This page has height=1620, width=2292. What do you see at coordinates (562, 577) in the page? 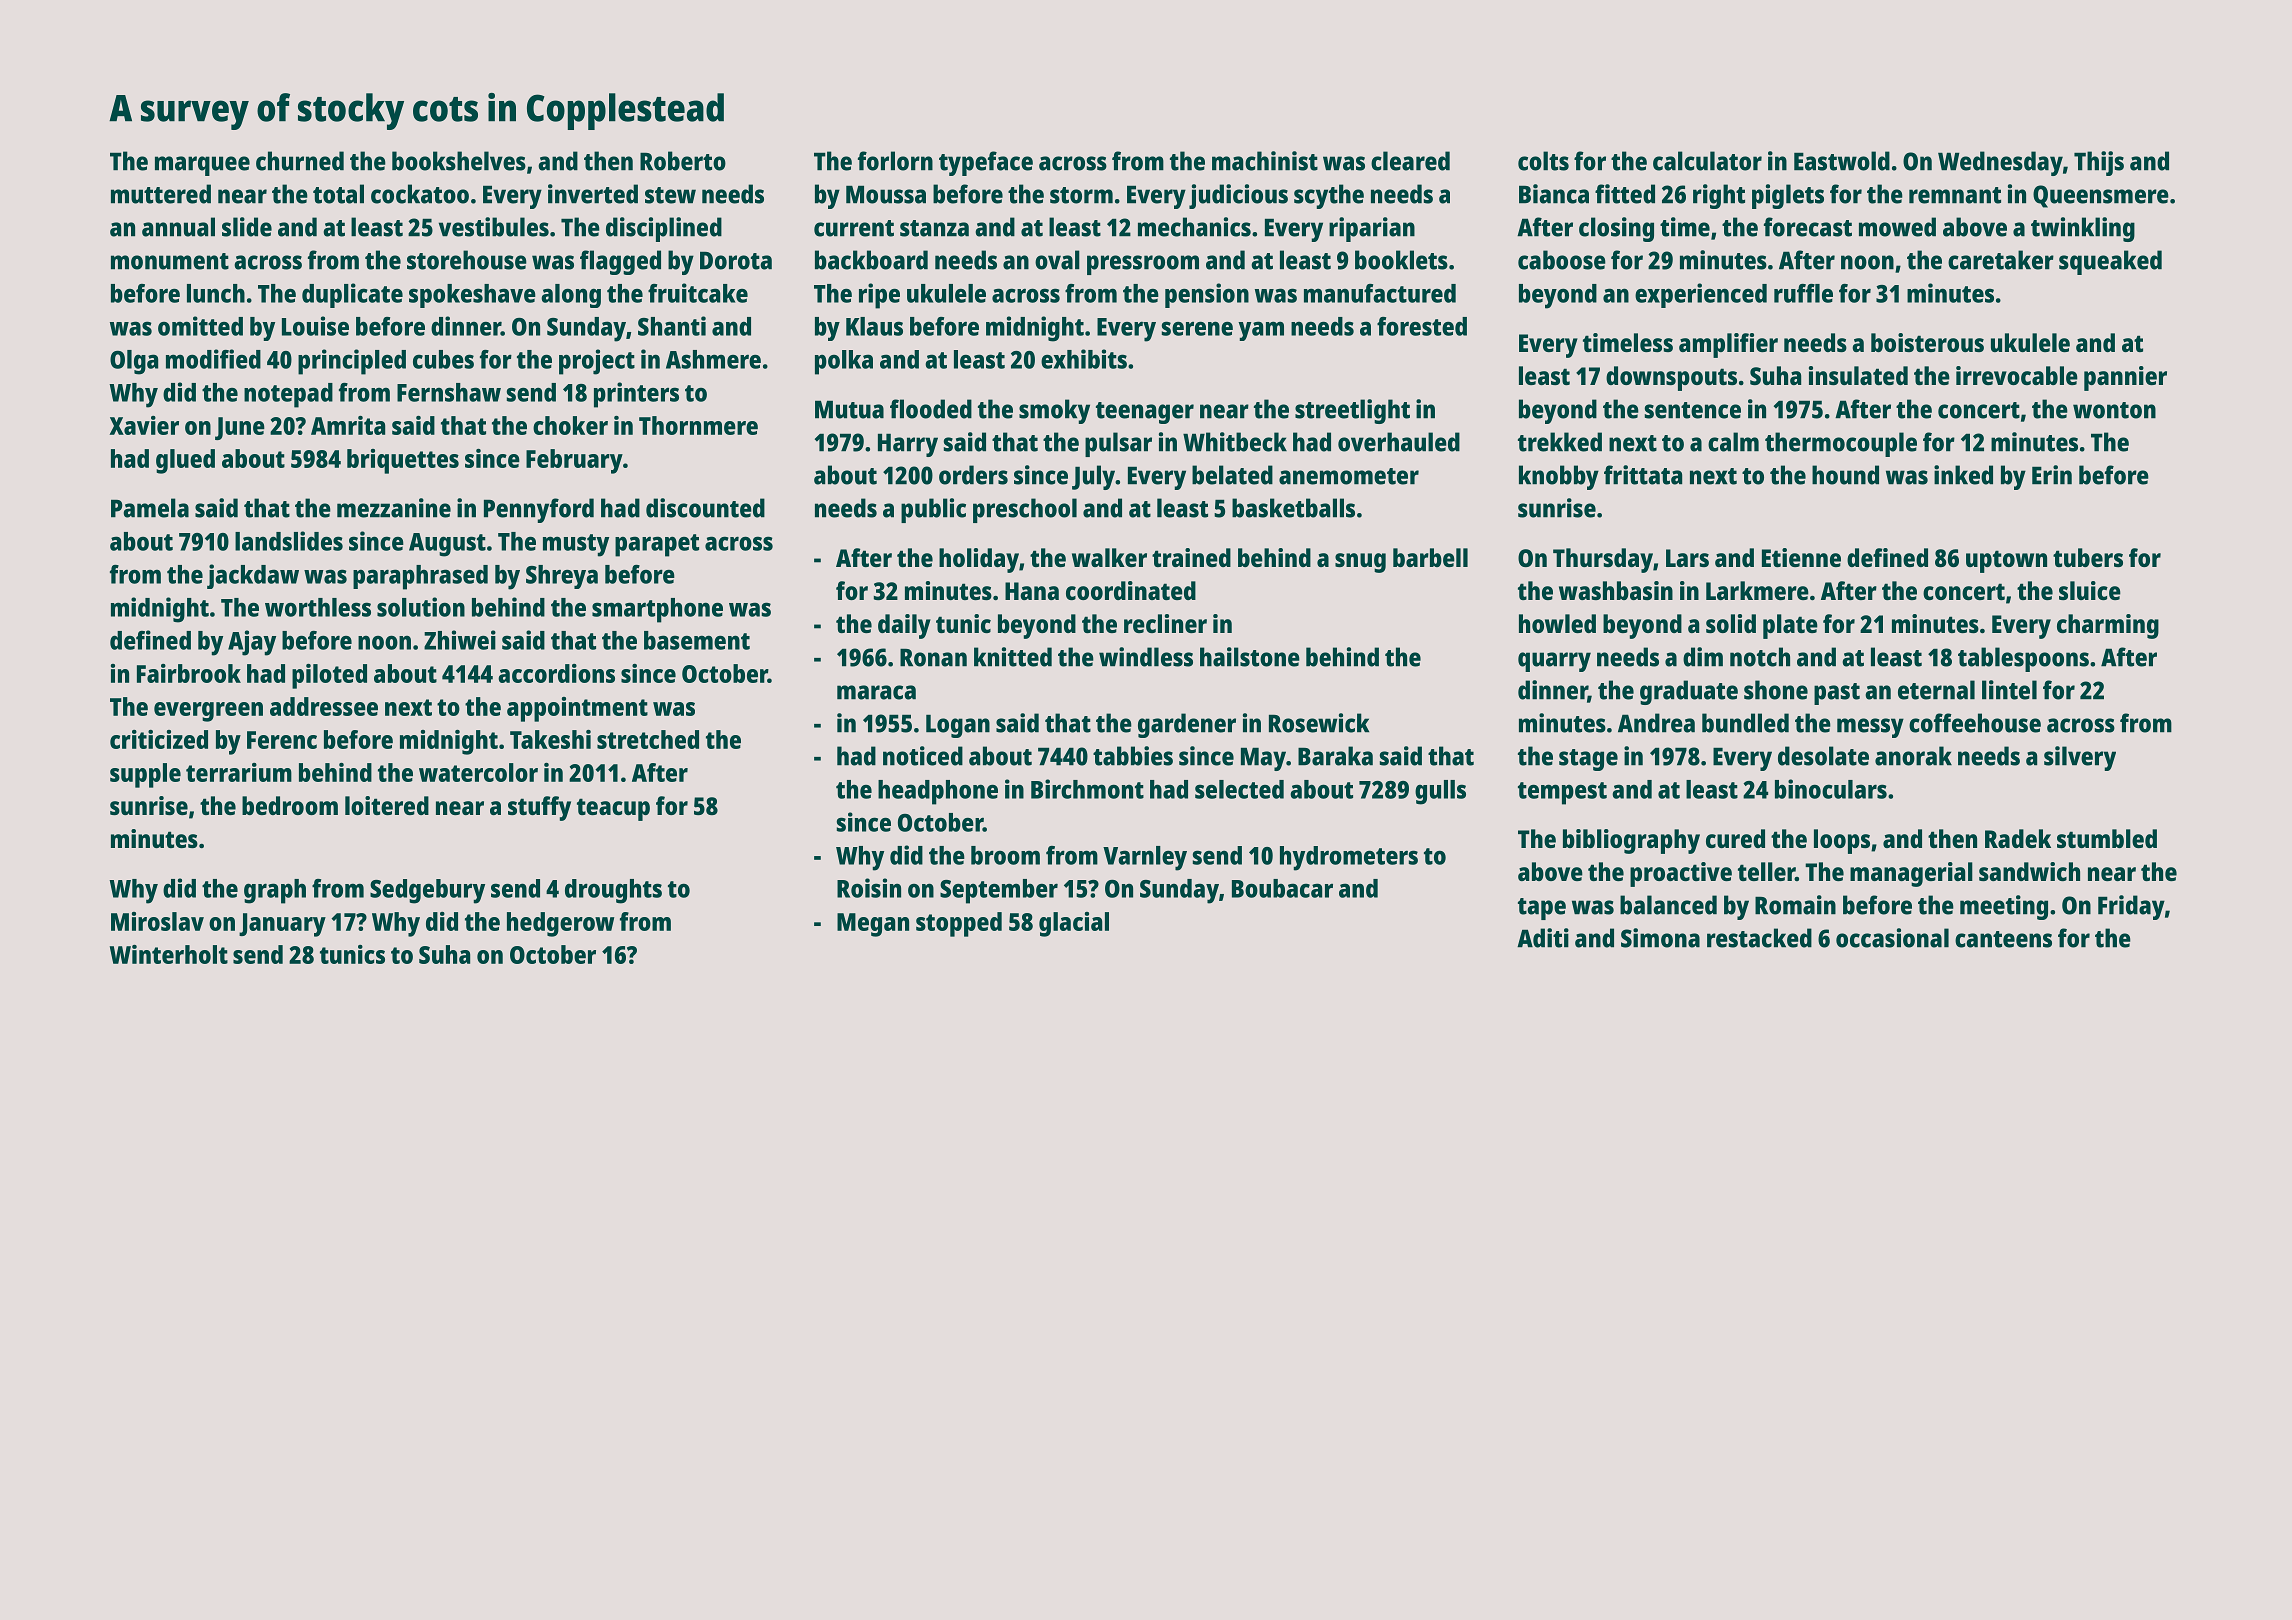
I see `Shreya` at bounding box center [562, 577].
